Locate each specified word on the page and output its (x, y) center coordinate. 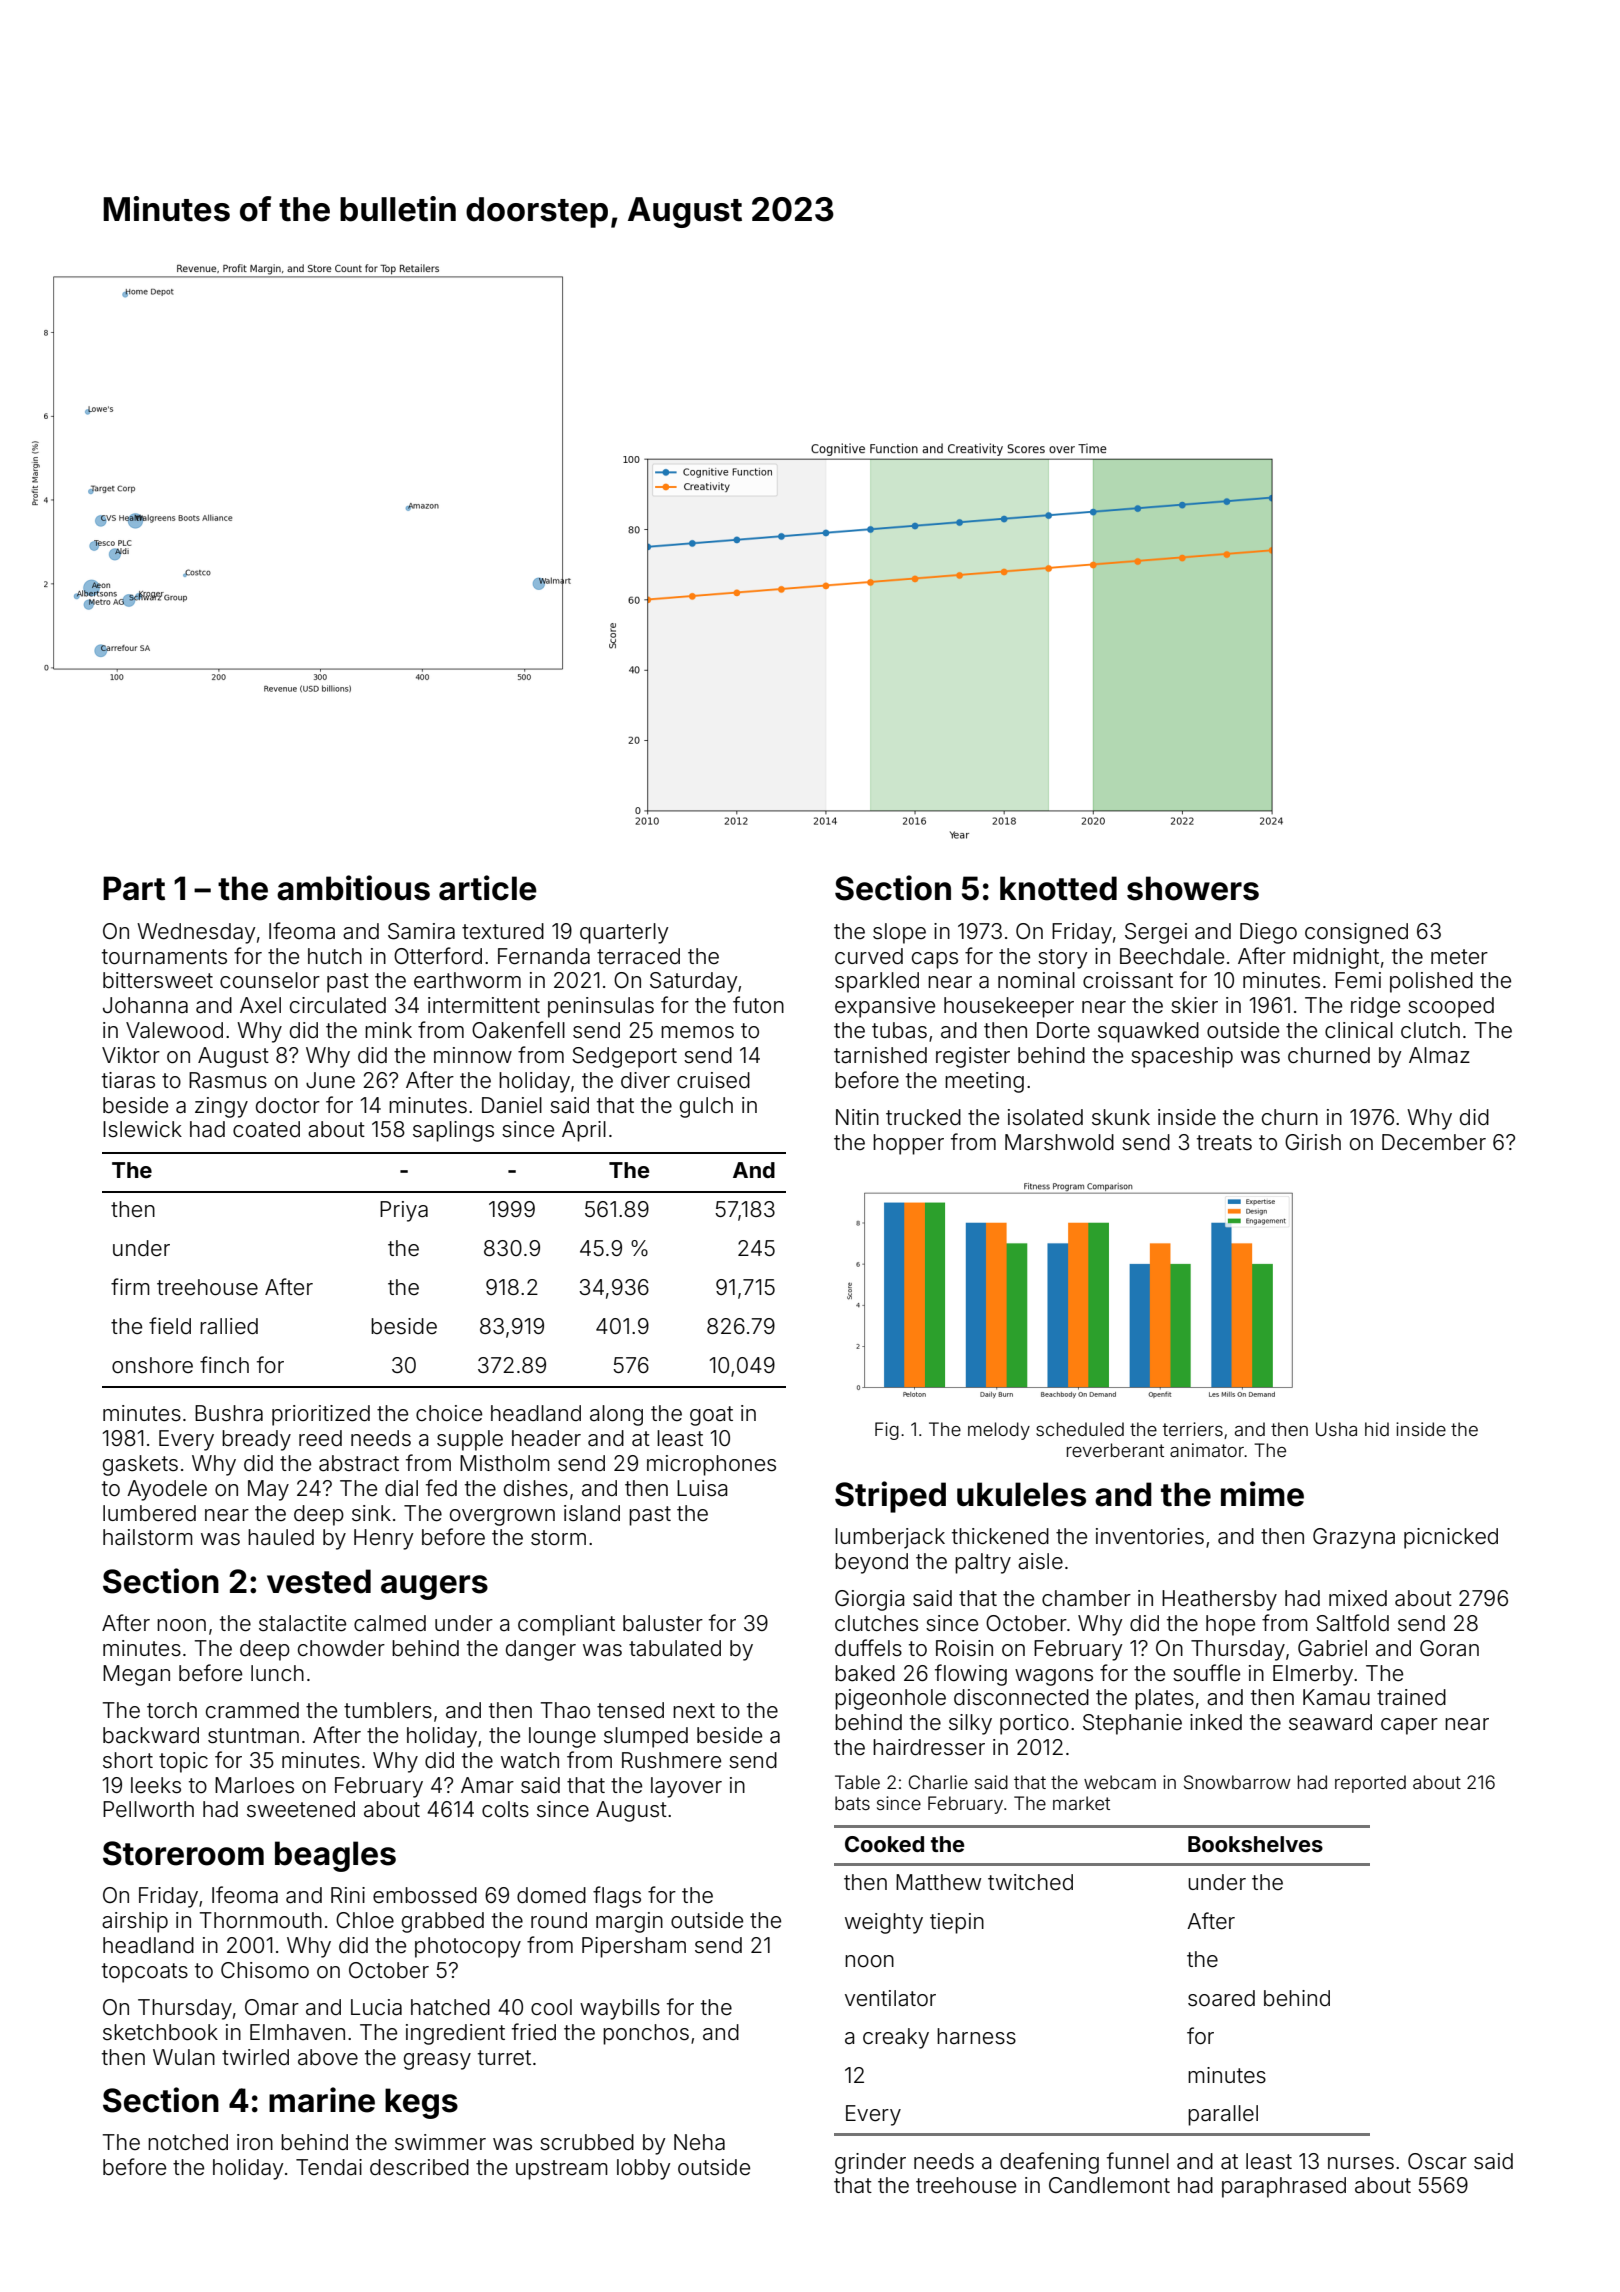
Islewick (142, 1129)
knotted (1058, 888)
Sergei (1156, 933)
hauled (281, 1537)
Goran (1449, 1648)
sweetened (301, 1809)
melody (999, 1431)
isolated (1045, 1117)
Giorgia (869, 1600)
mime (1262, 1494)
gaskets (140, 1465)
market (1081, 1803)
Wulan (184, 2057)
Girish (1313, 1142)
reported (1370, 1784)
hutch (335, 956)
